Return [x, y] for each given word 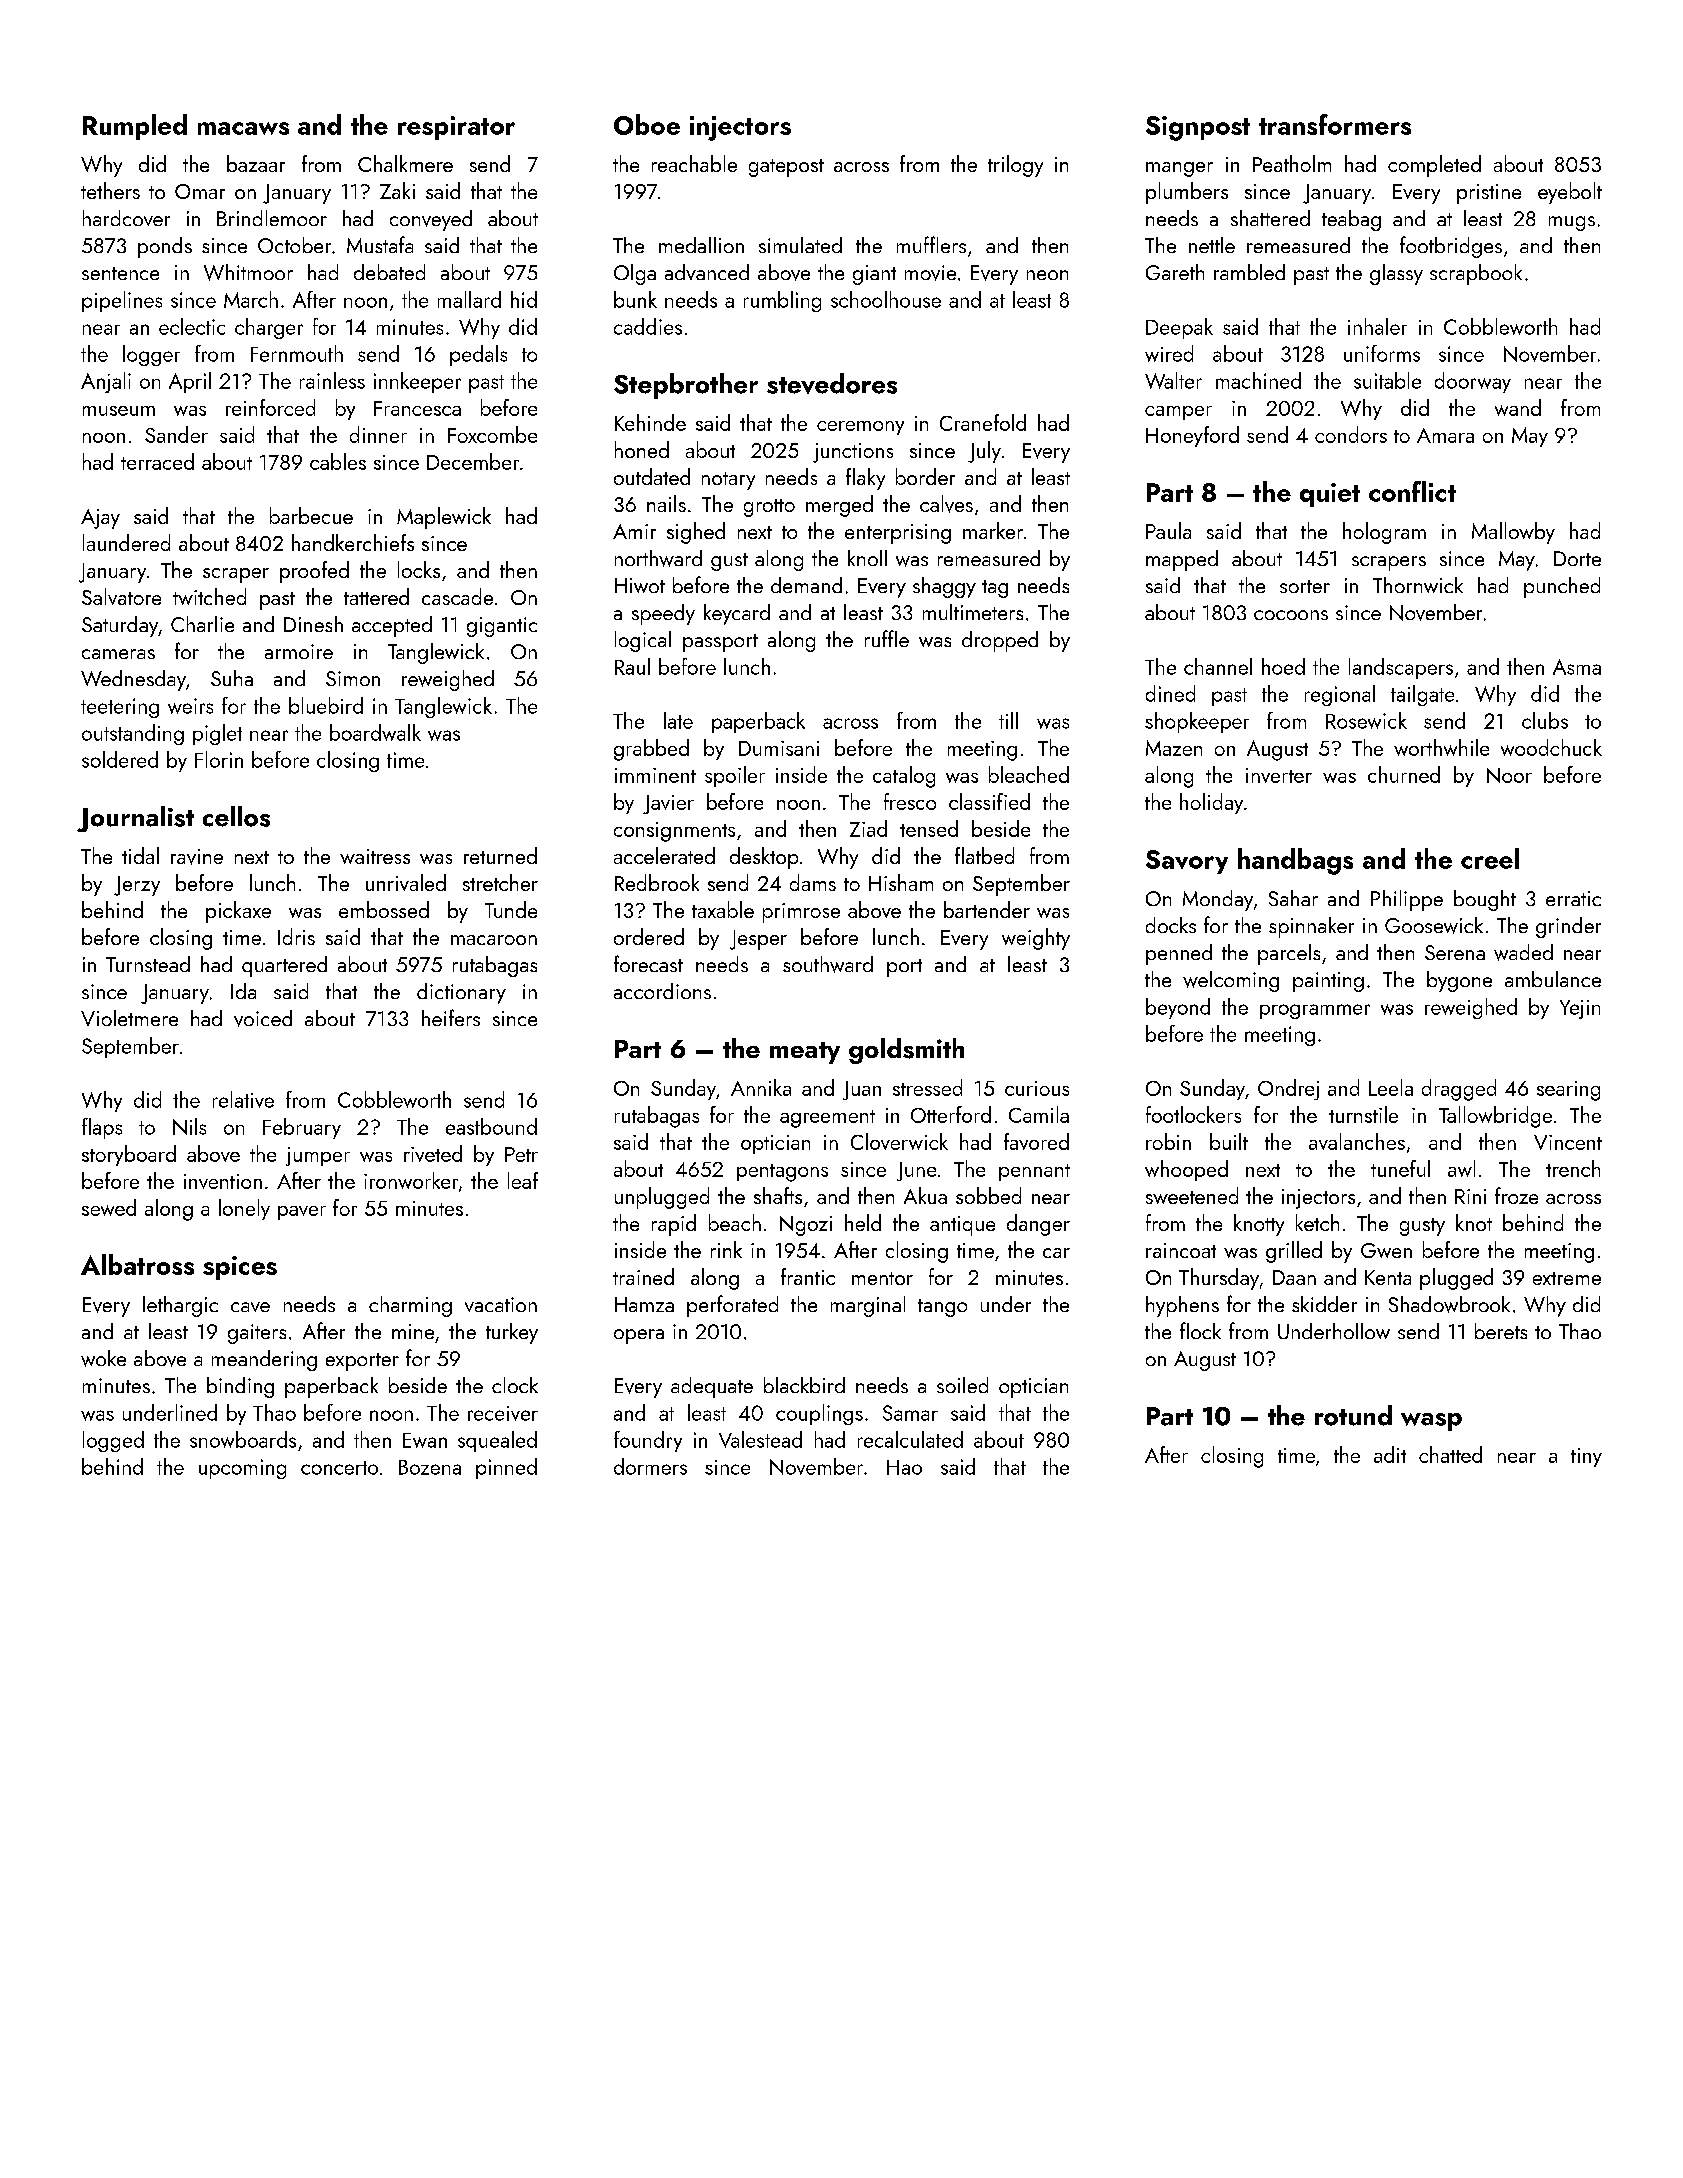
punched [1562, 587]
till [1008, 720]
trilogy [1015, 166]
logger [151, 355]
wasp [1431, 1422]
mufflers [931, 244]
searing [1568, 1091]
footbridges [1451, 247]
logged [113, 1441]
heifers [451, 1017]
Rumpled [135, 127]
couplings [819, 1414]
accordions [662, 991]
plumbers [1187, 193]
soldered [120, 759]
